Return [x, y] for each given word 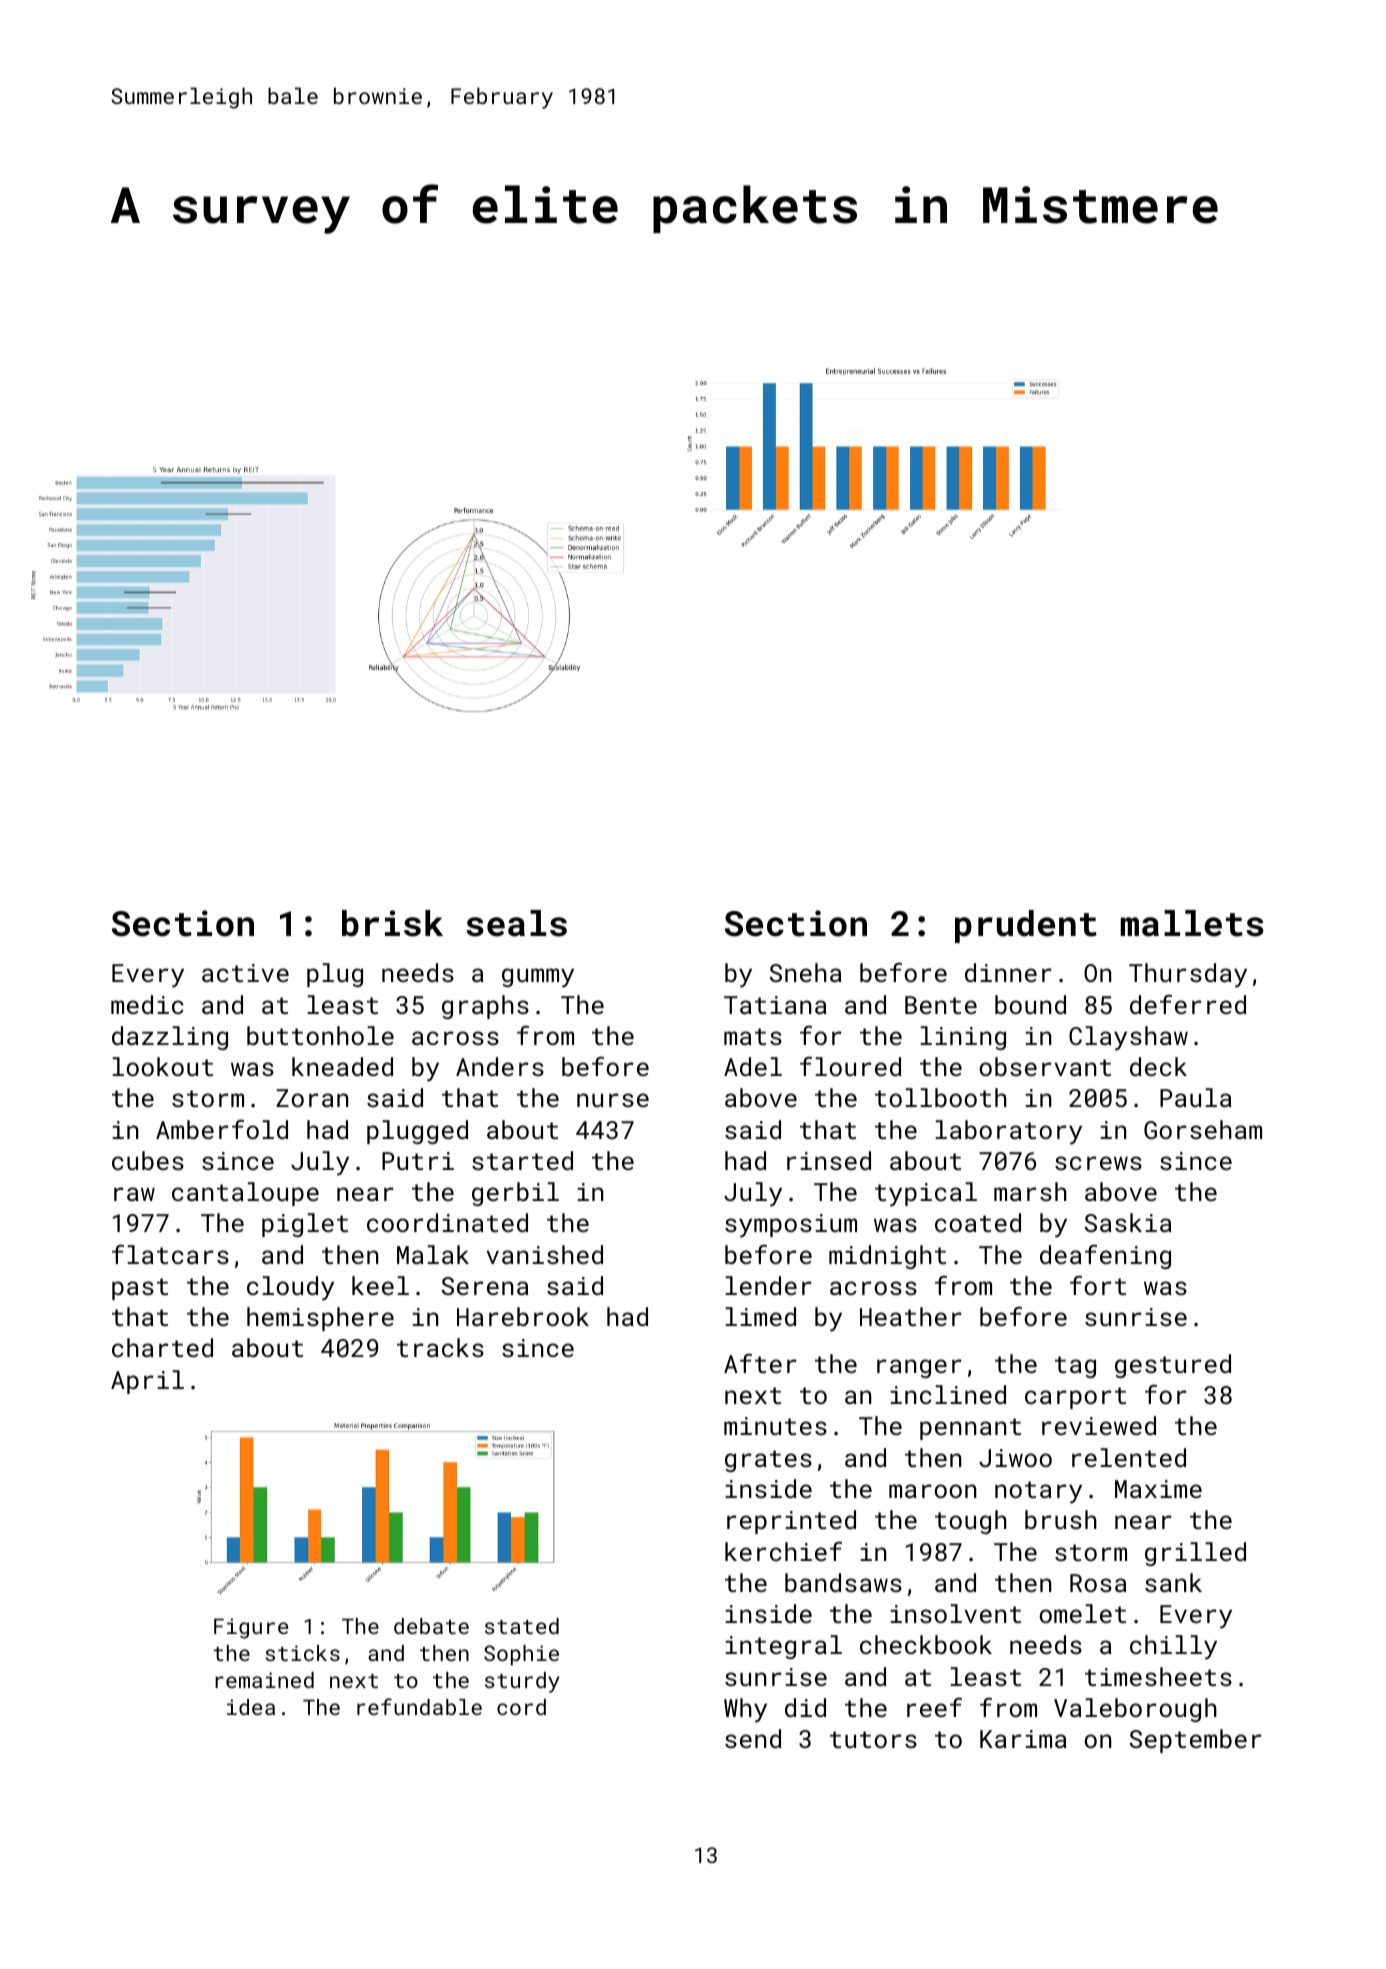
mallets [1192, 923]
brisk [392, 923]
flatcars [170, 1254]
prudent [1026, 926]
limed [760, 1316]
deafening [1105, 1257]
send [753, 1738]
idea [251, 1707]
